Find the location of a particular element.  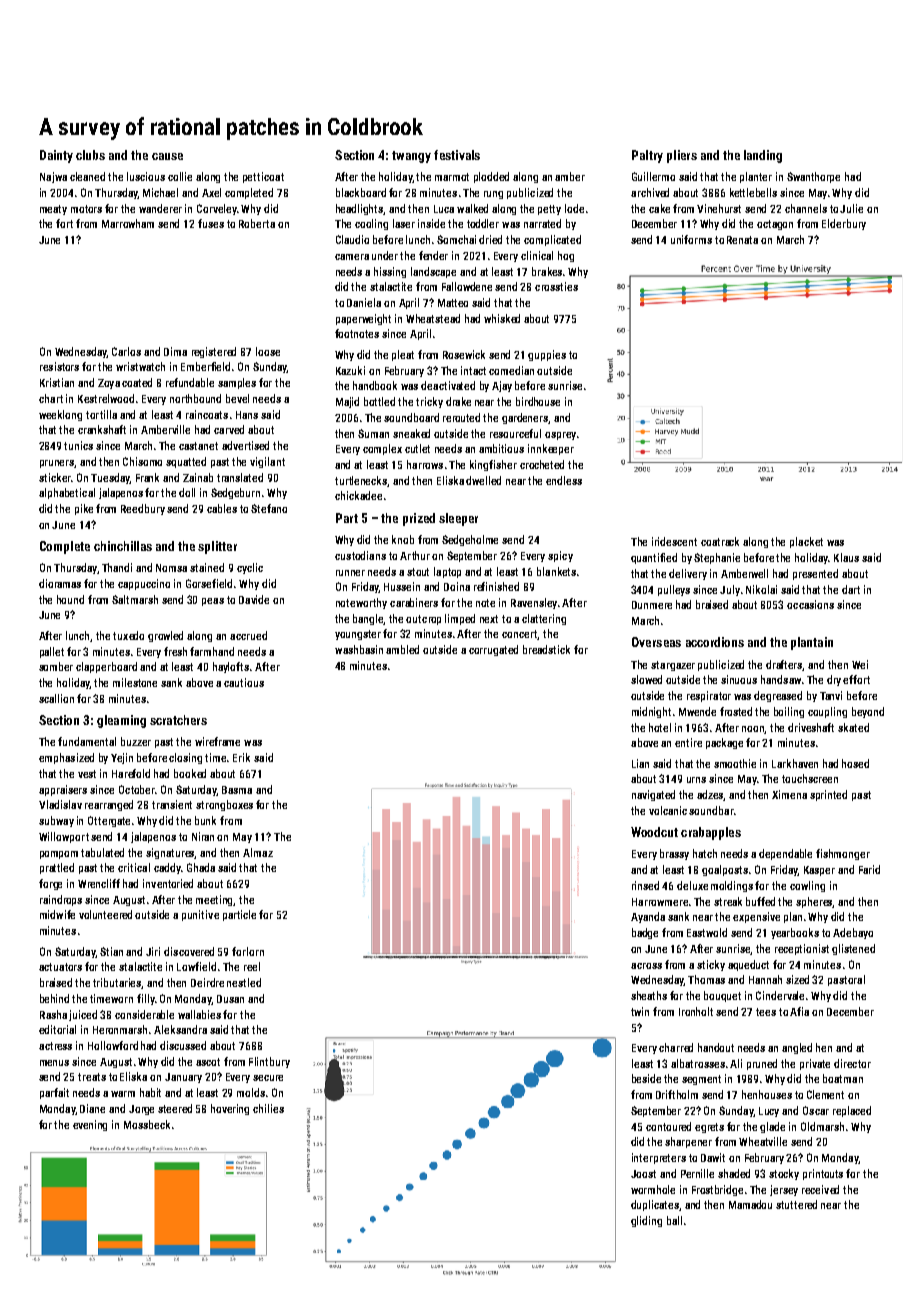

Mossbeck is located at coordinates (147, 1124).
